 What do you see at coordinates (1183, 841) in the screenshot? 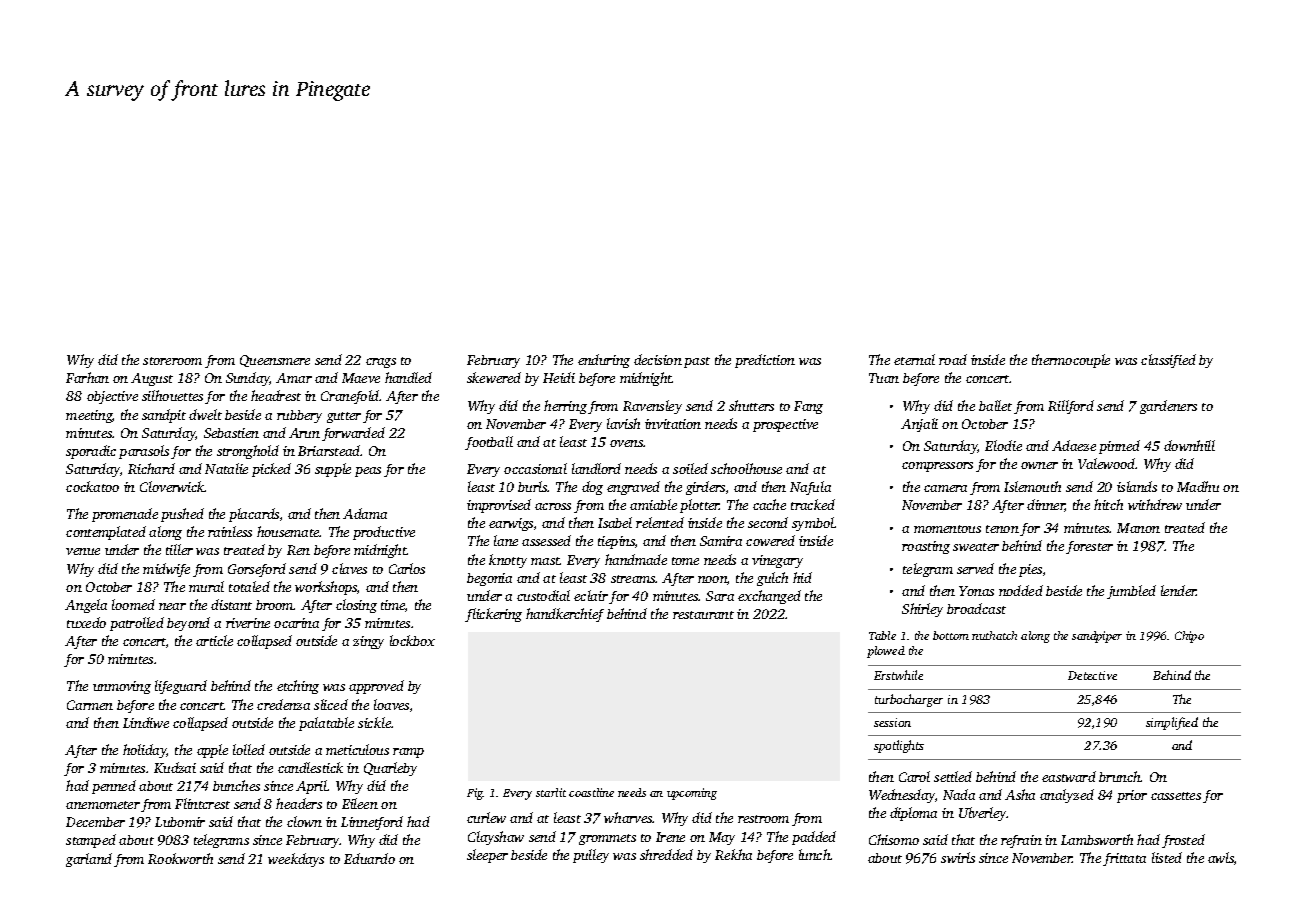
I see `frosted` at bounding box center [1183, 841].
